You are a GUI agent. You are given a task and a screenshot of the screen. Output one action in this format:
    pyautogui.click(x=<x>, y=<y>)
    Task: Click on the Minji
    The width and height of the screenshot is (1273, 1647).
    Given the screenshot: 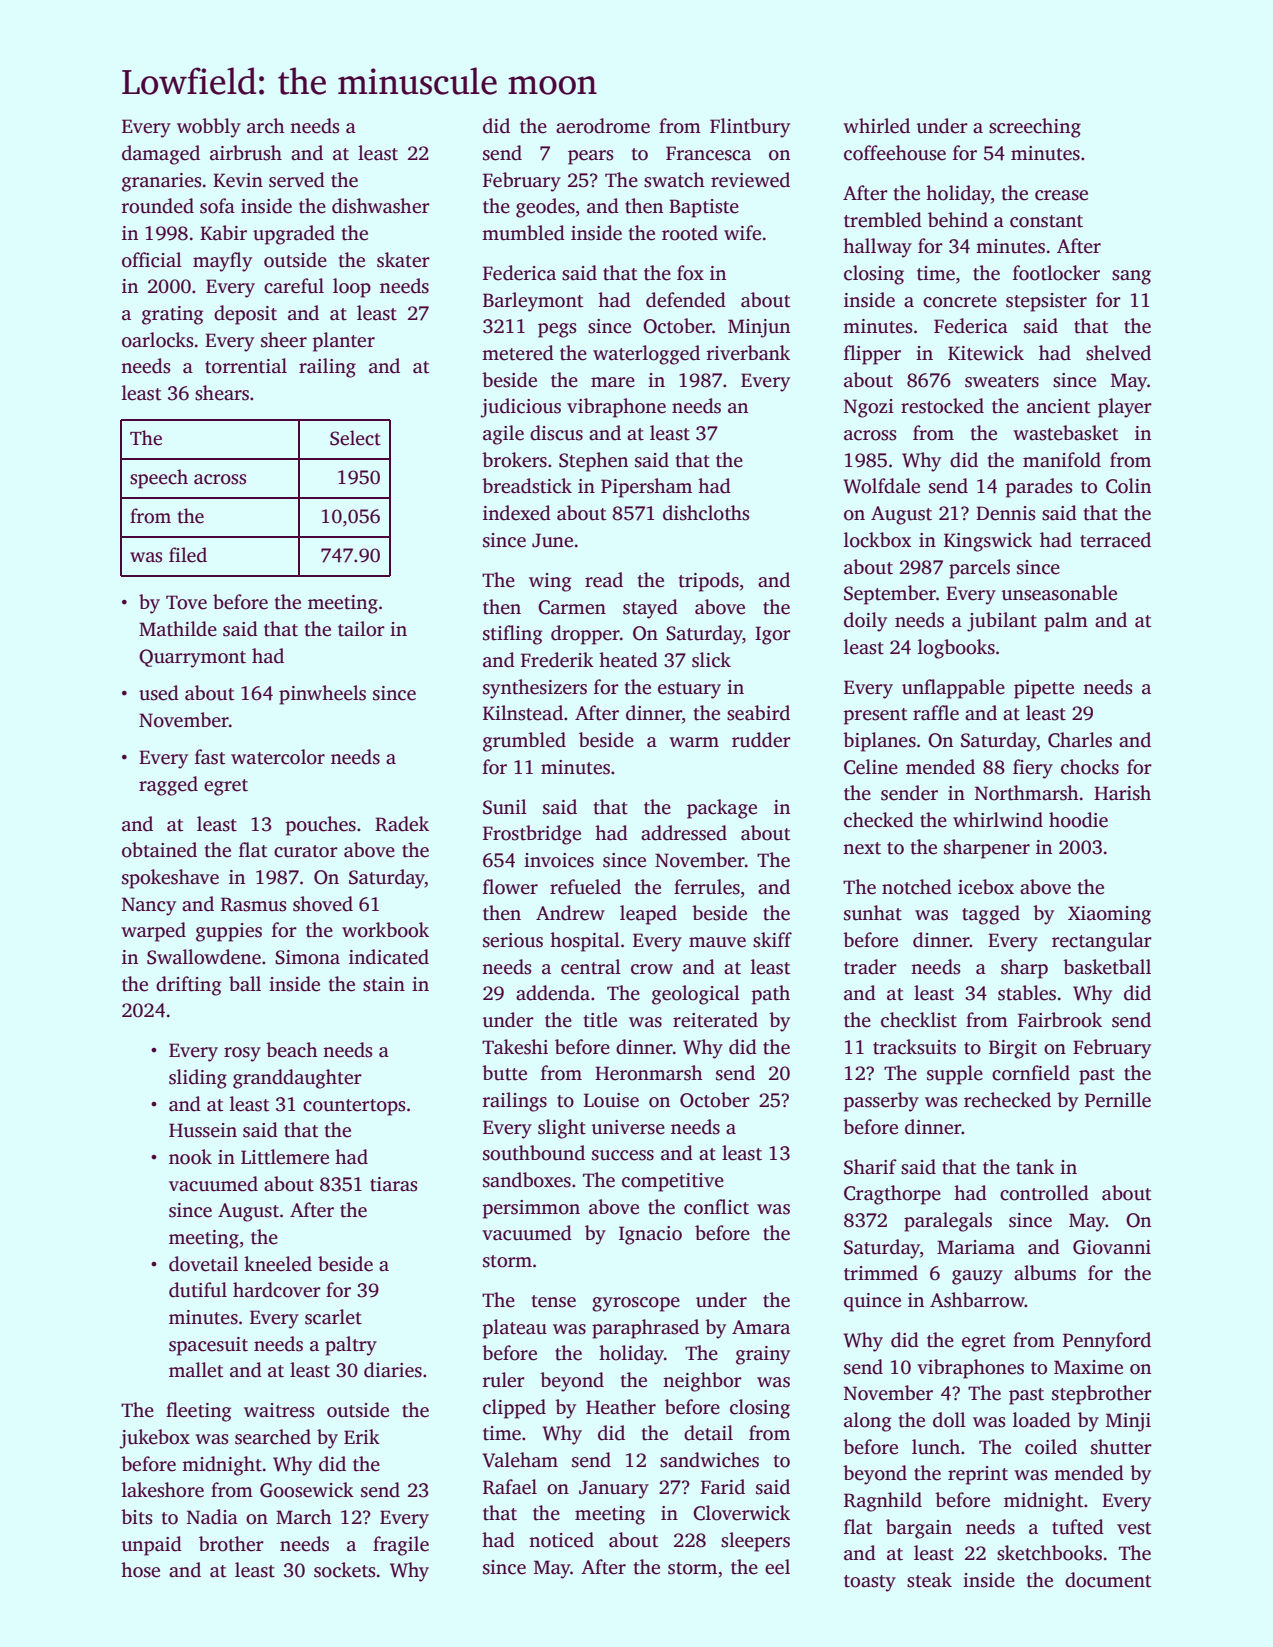 What is the action you would take?
    pyautogui.click(x=1128, y=1422)
